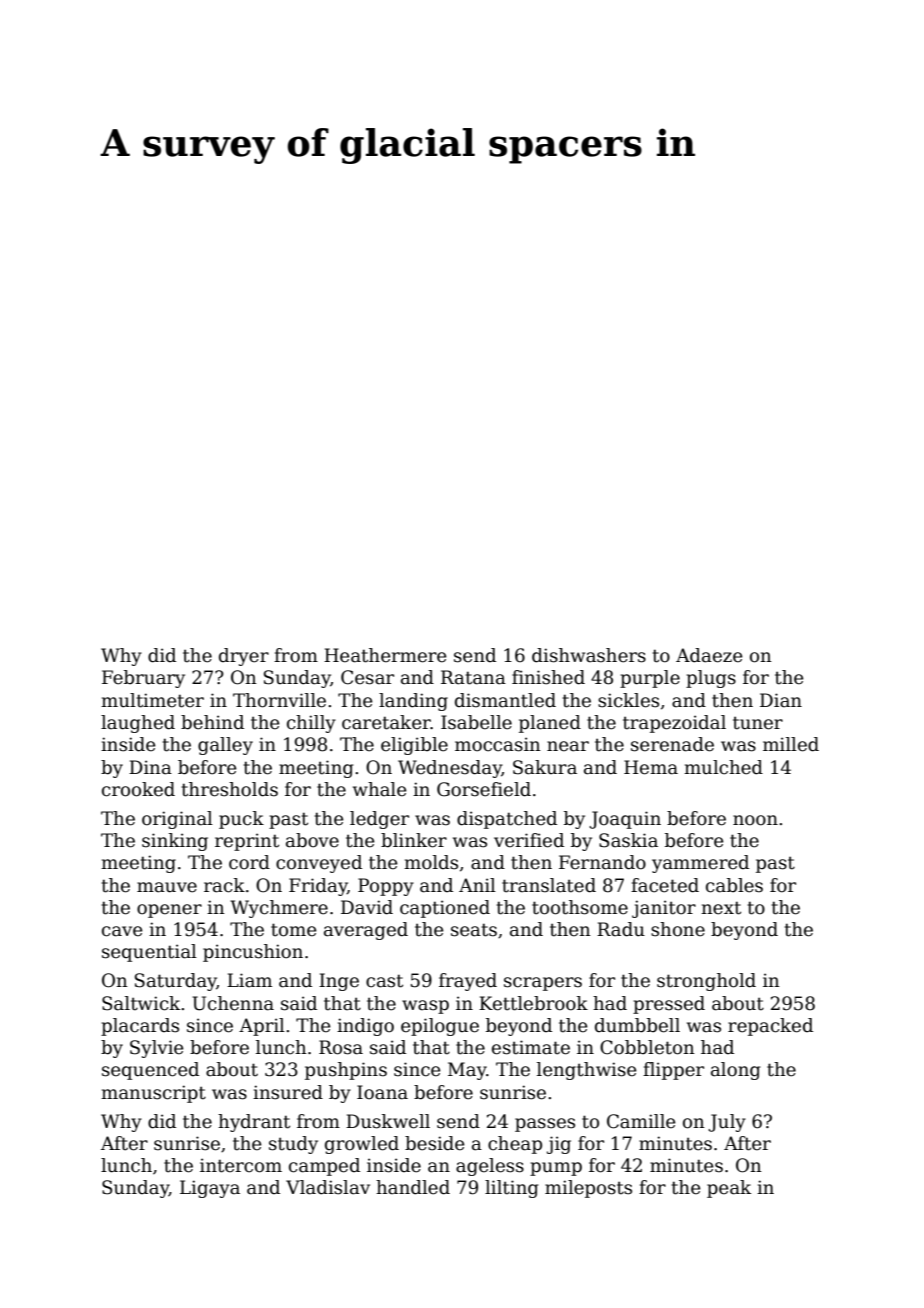  What do you see at coordinates (386, 722) in the document?
I see `caretaker` at bounding box center [386, 722].
